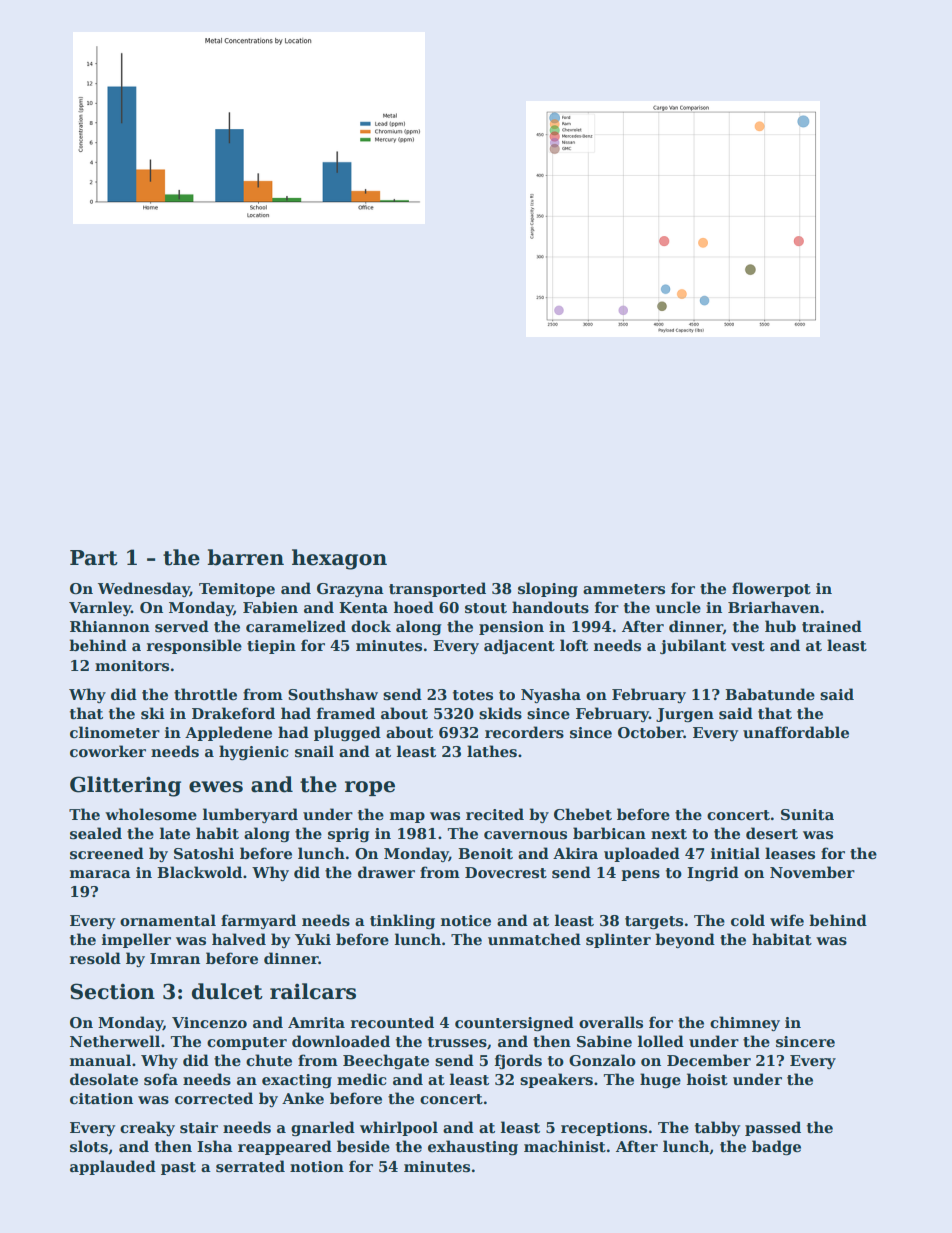 The height and width of the image is (1233, 952). I want to click on barren, so click(245, 557).
